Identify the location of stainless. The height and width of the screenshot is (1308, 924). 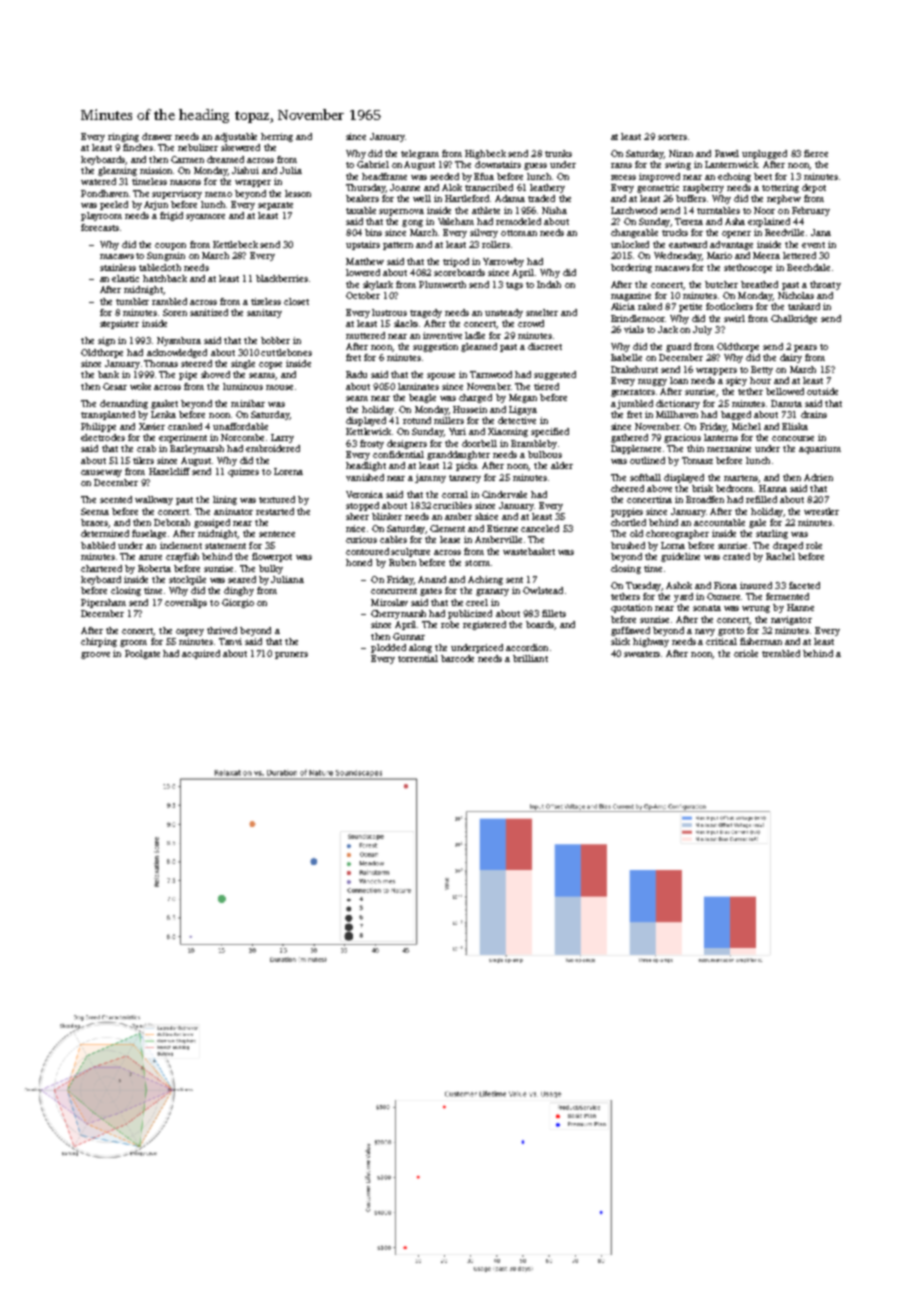
(118, 267).
